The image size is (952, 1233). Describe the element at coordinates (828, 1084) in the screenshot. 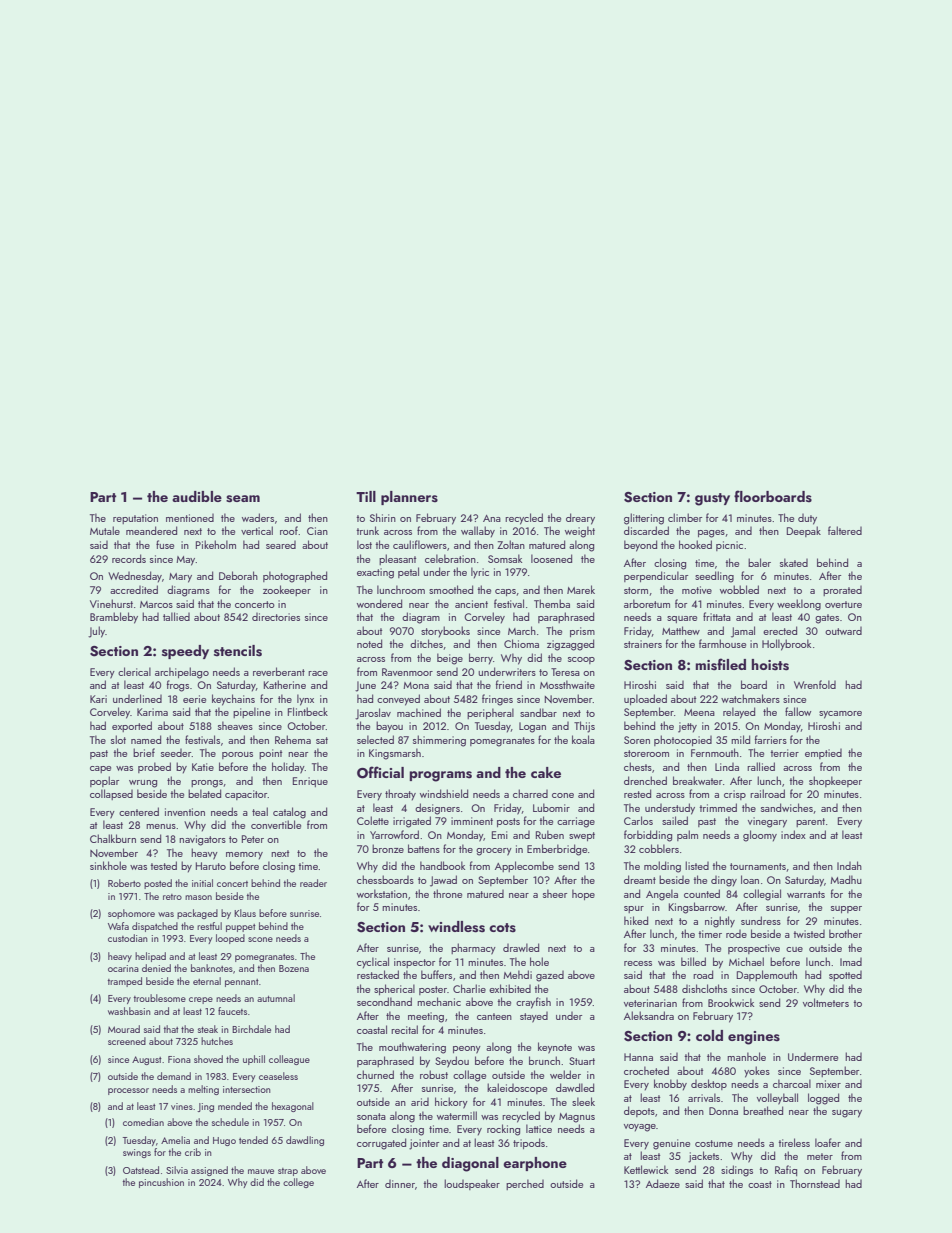

I see `mixer` at that location.
